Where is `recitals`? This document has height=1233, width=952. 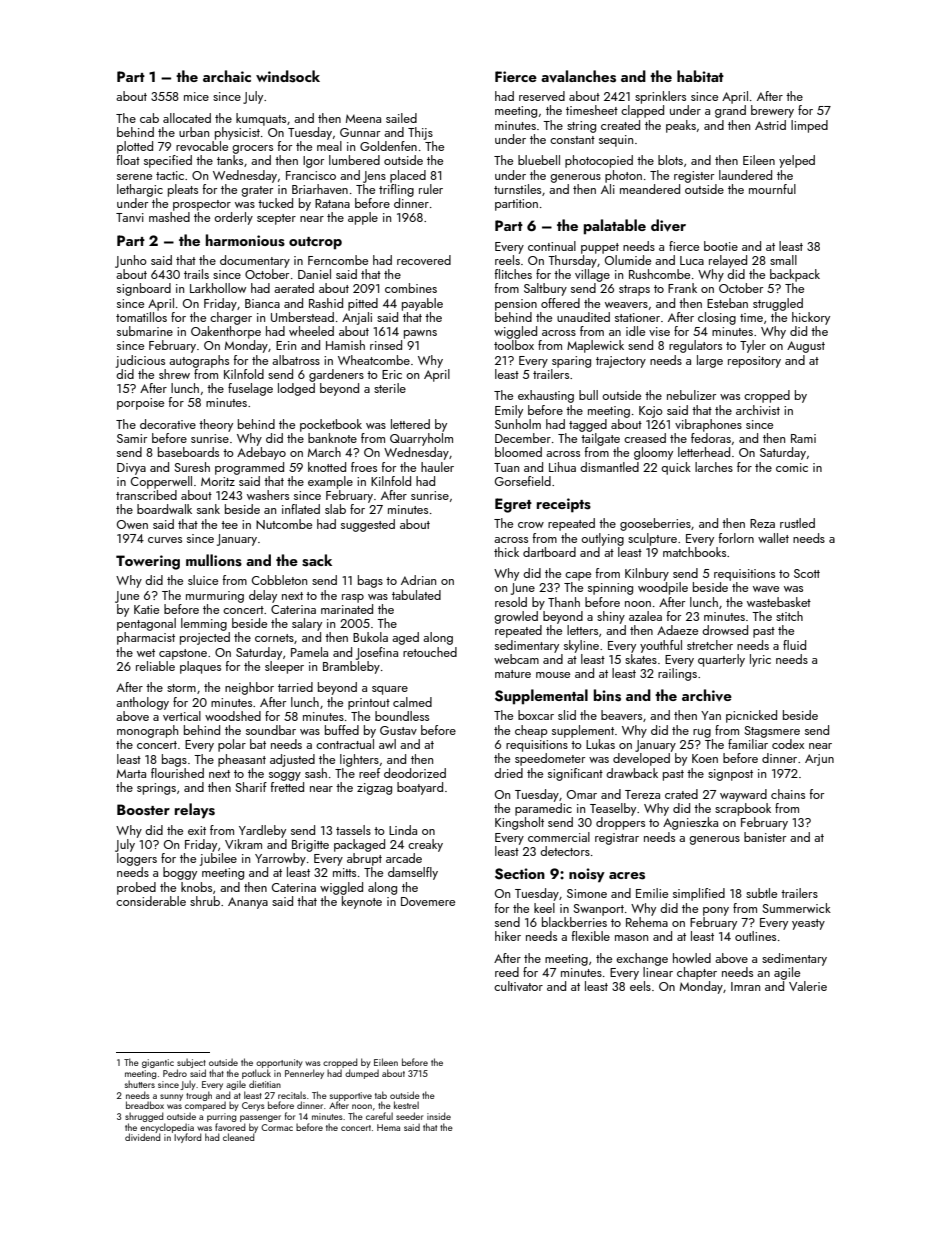
recitals is located at coordinates (292, 1095).
